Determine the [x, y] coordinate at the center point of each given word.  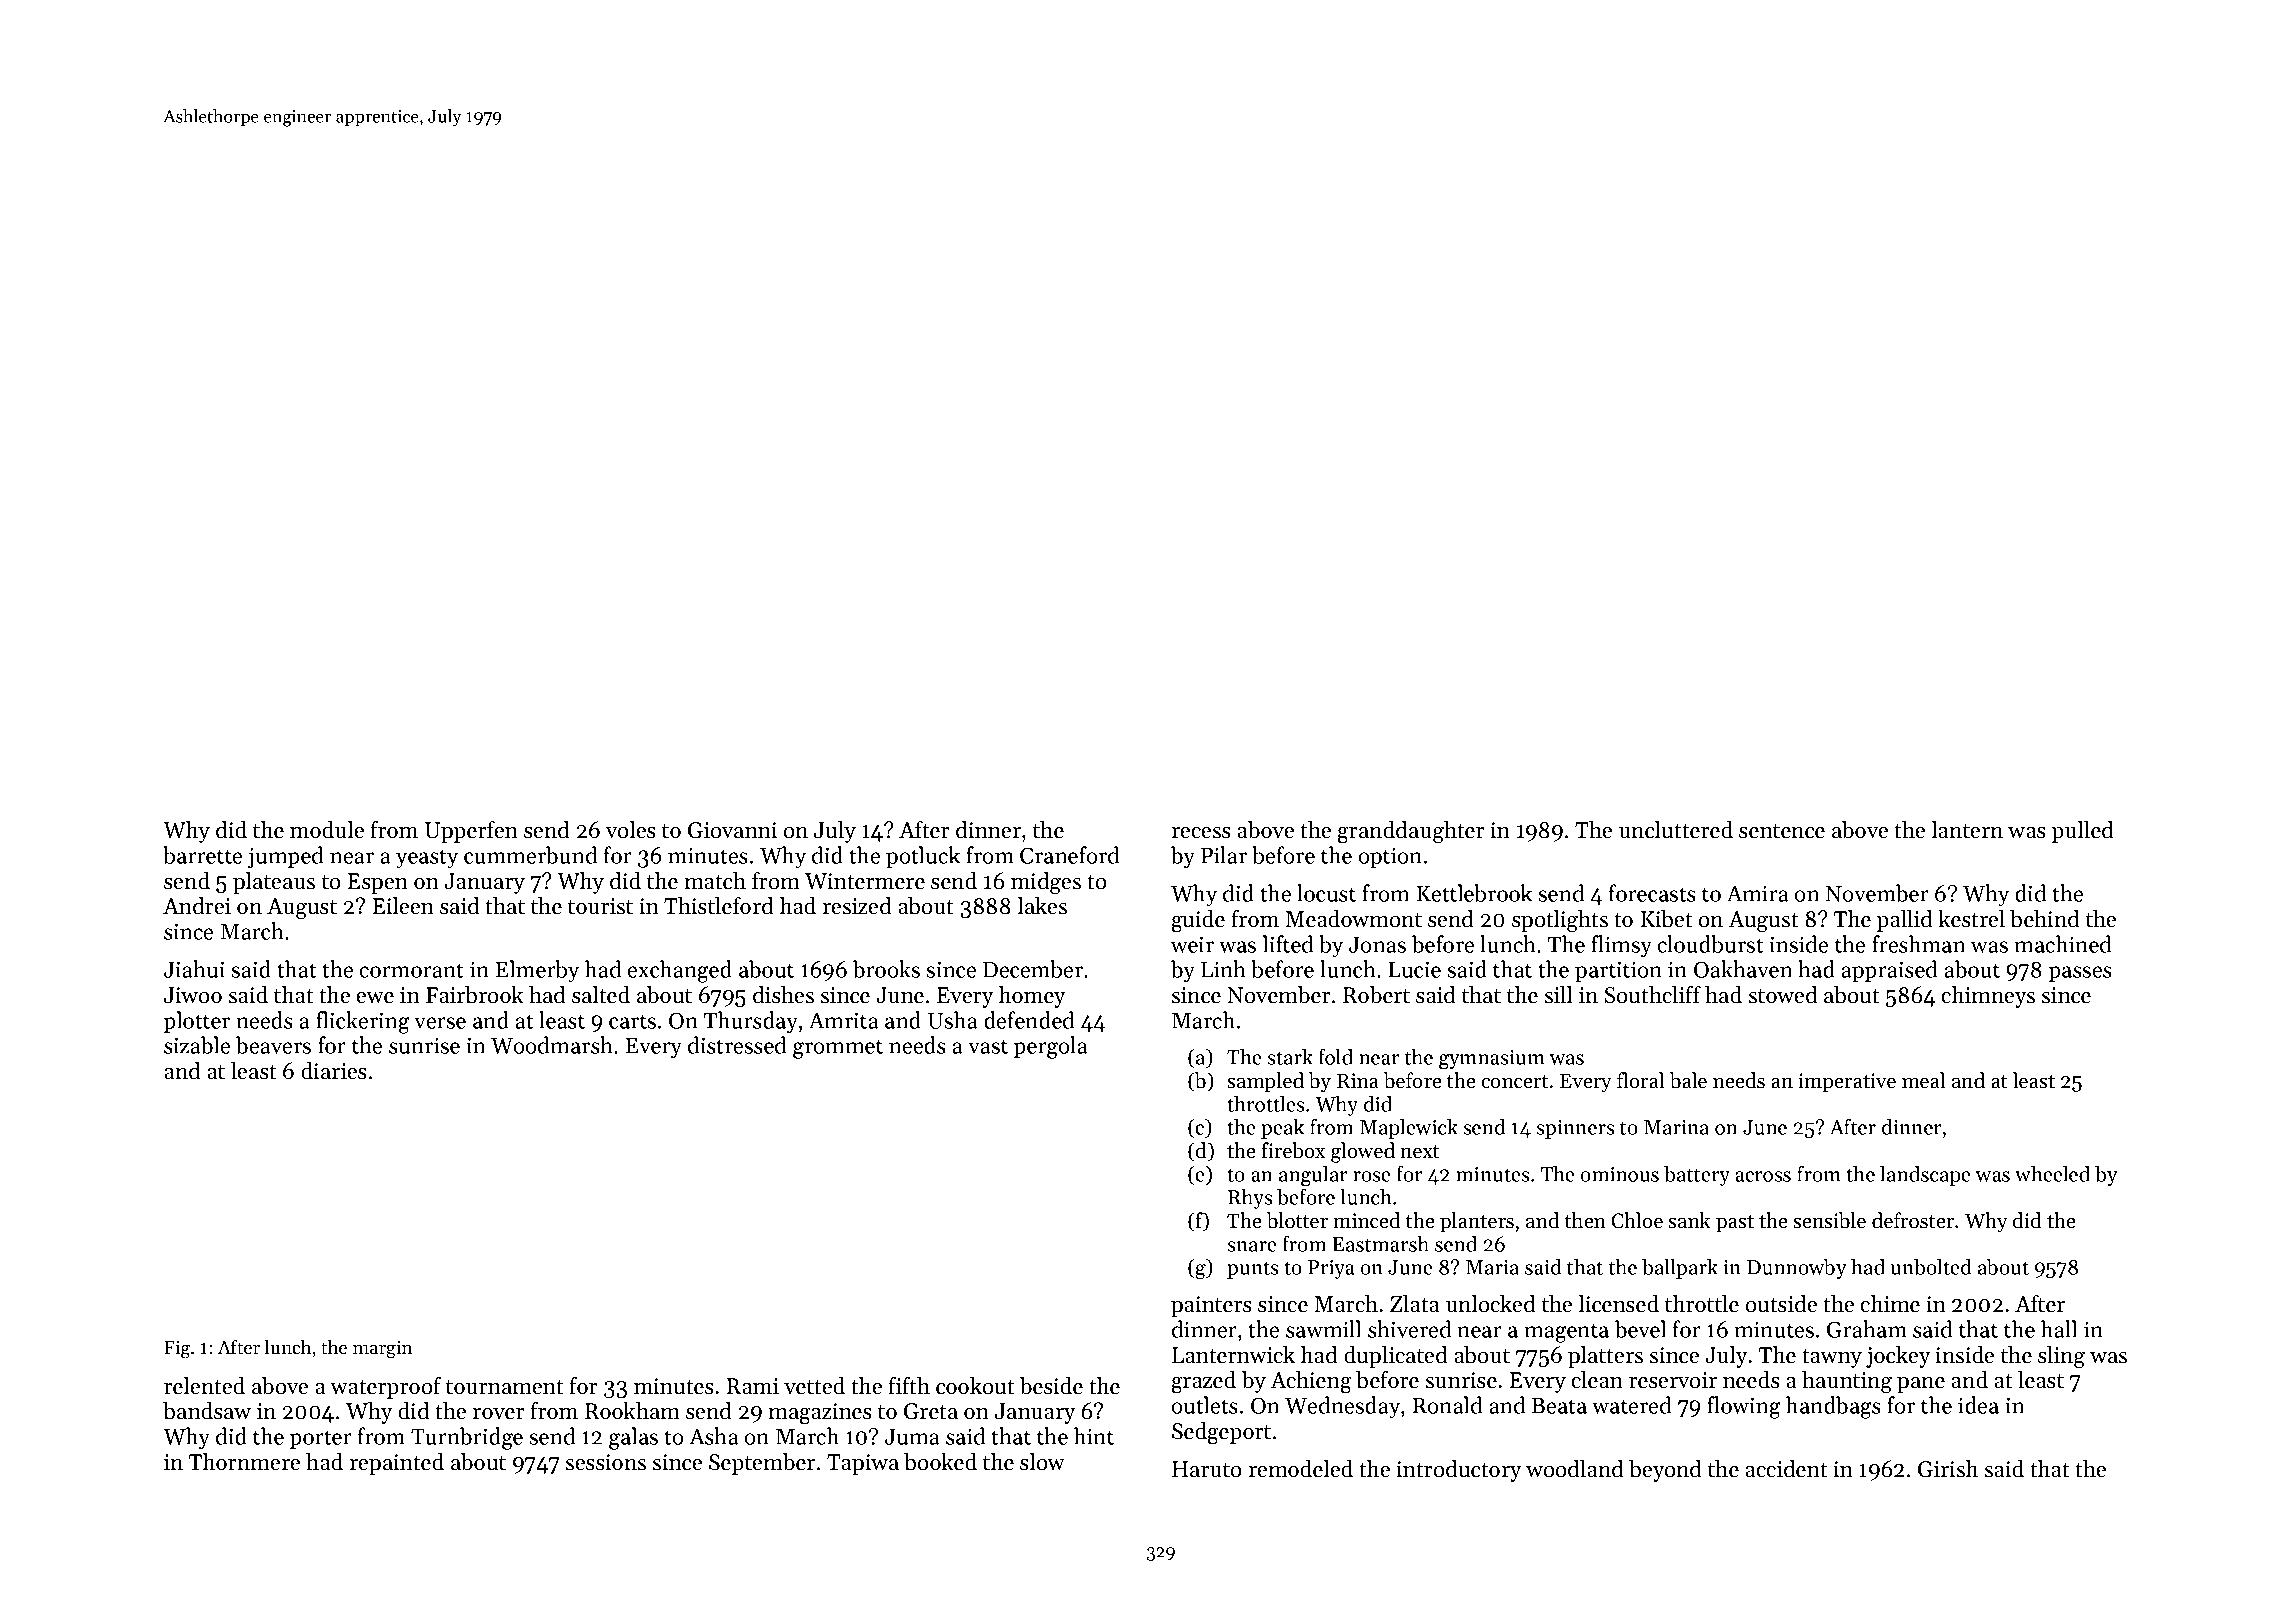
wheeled [2052, 1174]
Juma [912, 1437]
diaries [334, 1071]
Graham [1867, 1329]
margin [383, 1350]
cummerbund [530, 855]
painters [1211, 1306]
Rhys [1250, 1199]
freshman [1918, 944]
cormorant [412, 970]
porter [321, 1439]
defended [1029, 1020]
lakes [1042, 906]
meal [1923, 1080]
